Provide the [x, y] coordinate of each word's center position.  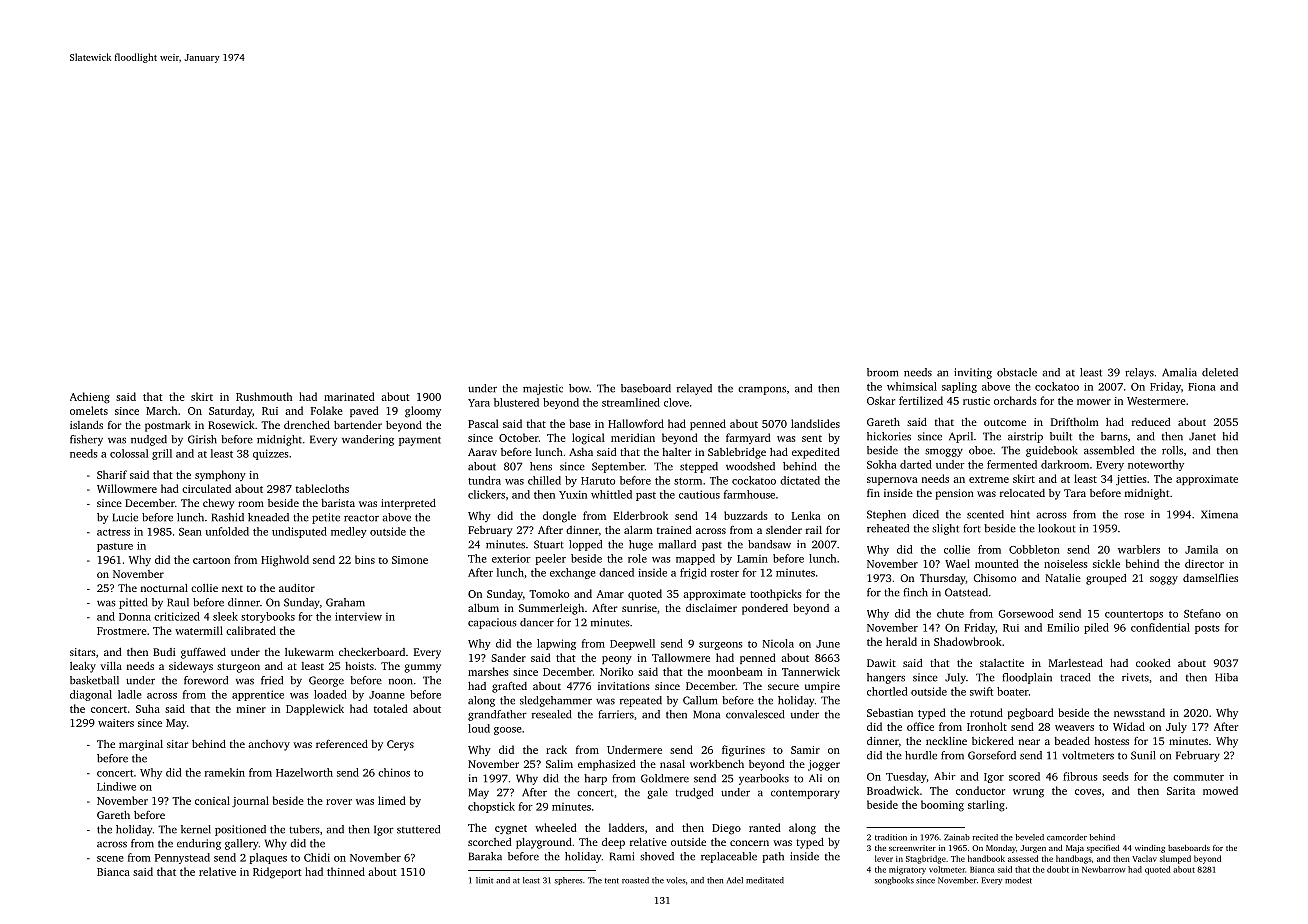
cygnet [511, 830]
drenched [307, 425]
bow [579, 388]
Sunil [1143, 755]
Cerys [400, 745]
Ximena [1219, 514]
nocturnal [164, 588]
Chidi [317, 857]
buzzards [746, 515]
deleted [1220, 372]
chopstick [491, 807]
